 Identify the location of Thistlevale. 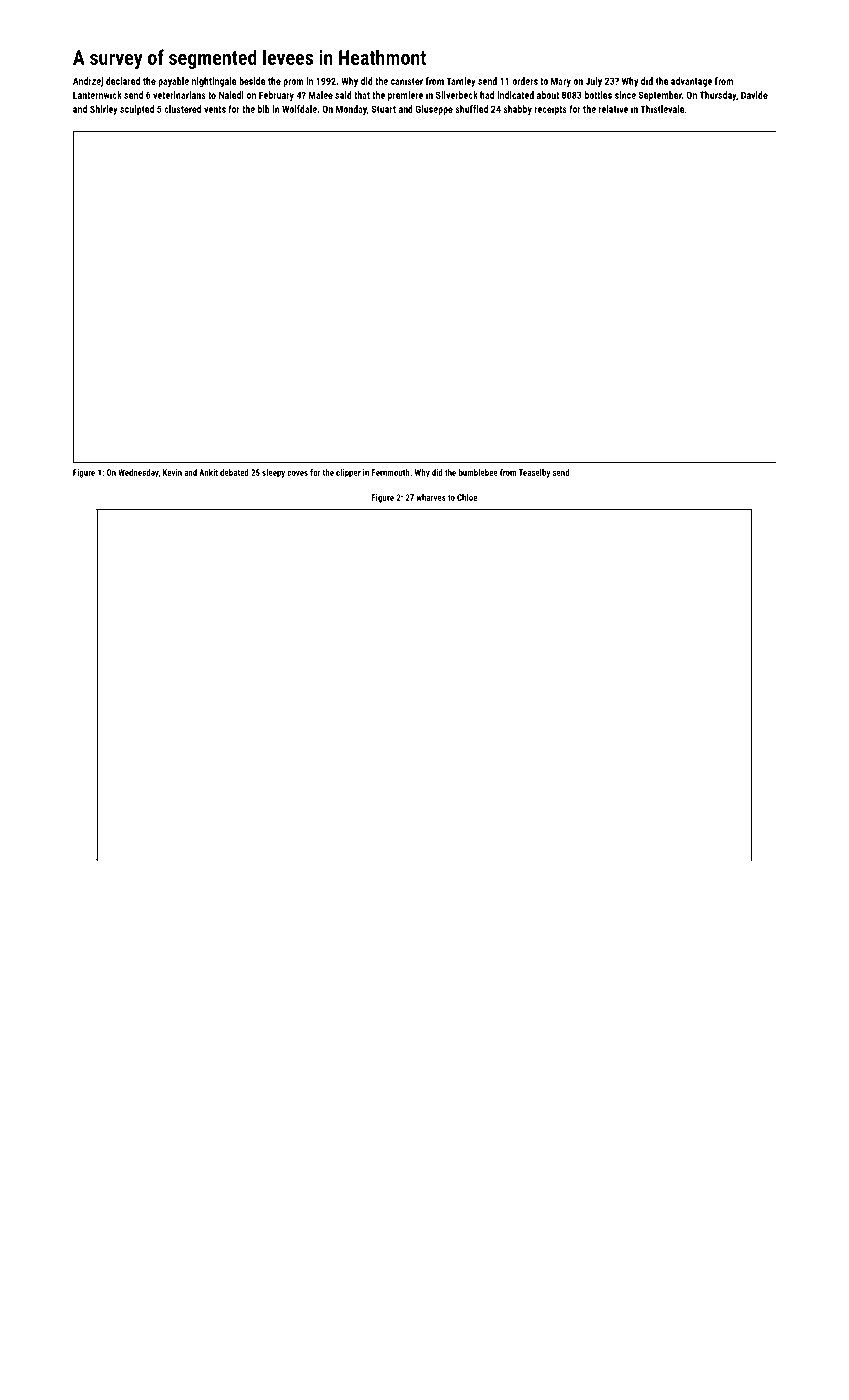
(662, 109).
